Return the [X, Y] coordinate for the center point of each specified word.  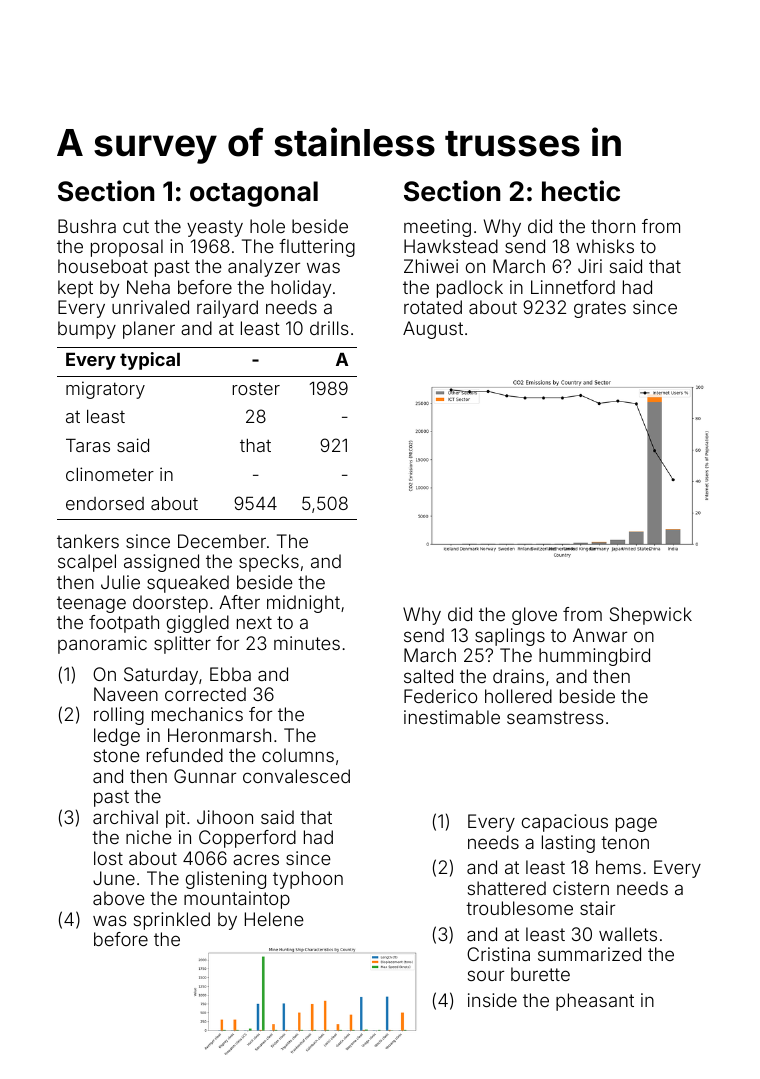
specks [269, 563]
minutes [307, 643]
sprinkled [172, 921]
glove [534, 616]
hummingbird [594, 657]
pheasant [595, 1002]
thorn [613, 226]
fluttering [317, 248]
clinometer [110, 474]
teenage [91, 604]
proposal [127, 248]
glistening [226, 880]
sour [486, 975]
